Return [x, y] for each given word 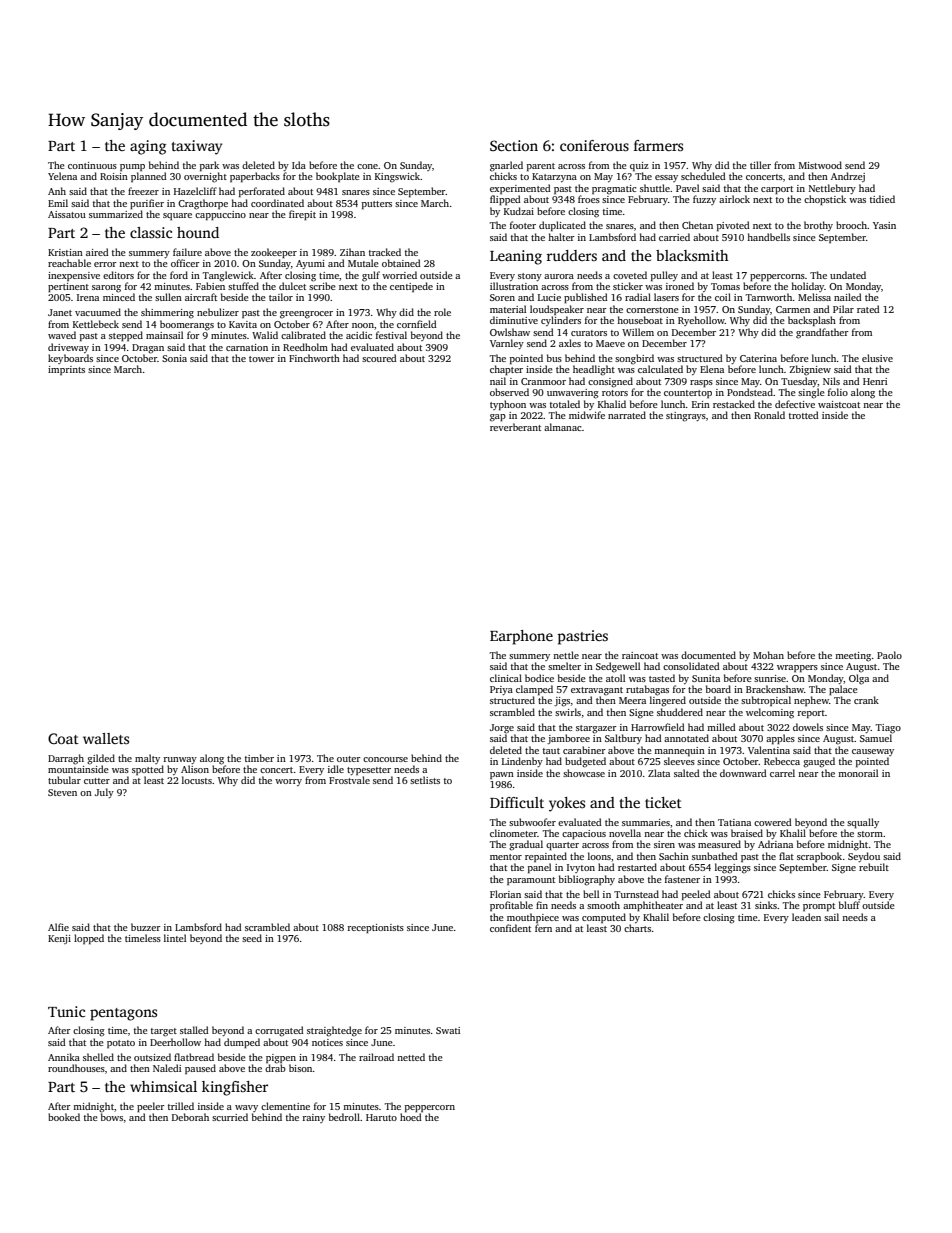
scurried [230, 1117]
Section [514, 145]
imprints [66, 370]
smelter [564, 666]
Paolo [889, 655]
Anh [57, 191]
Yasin [884, 225]
